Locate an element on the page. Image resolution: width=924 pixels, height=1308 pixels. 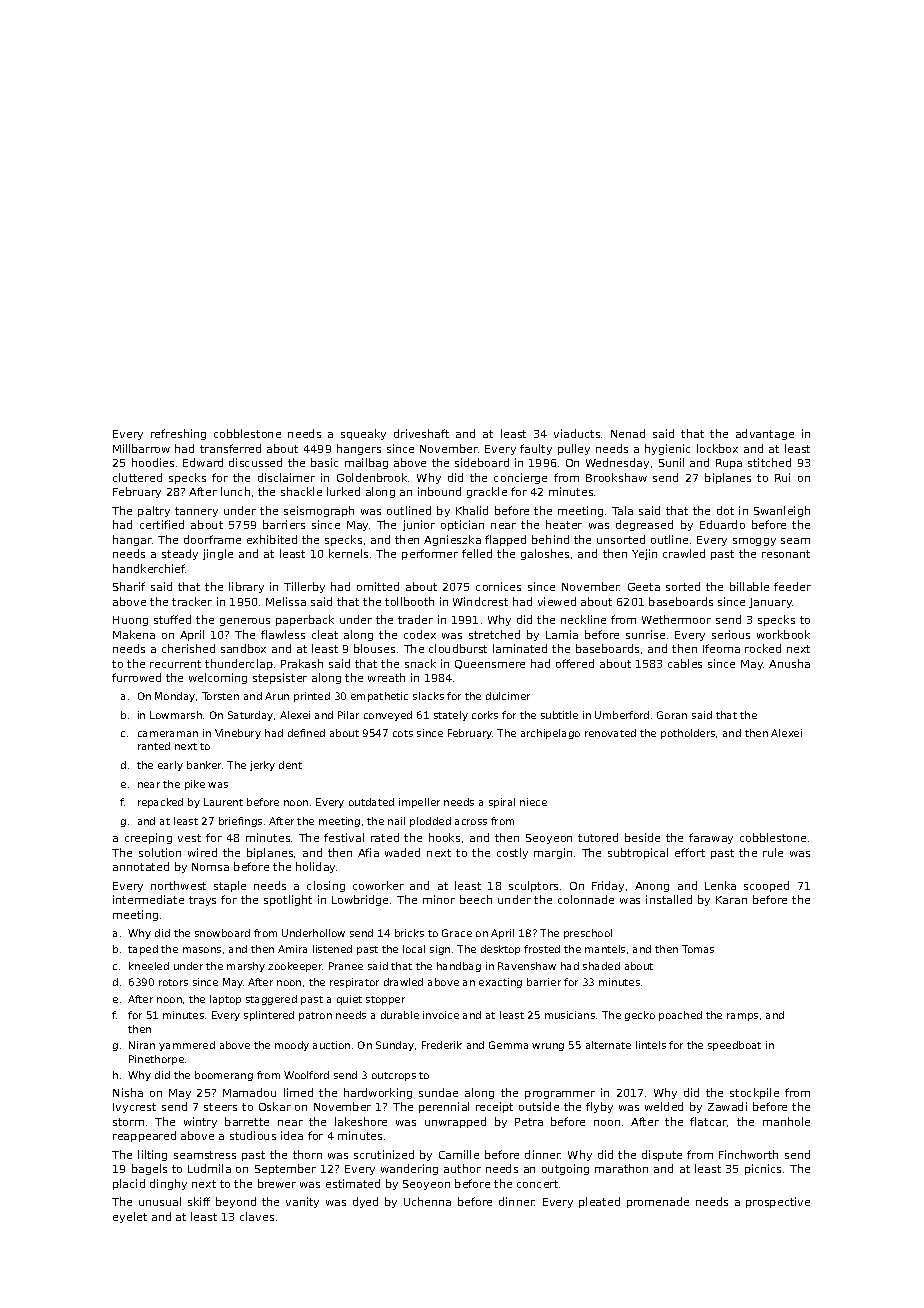
snowboard is located at coordinates (222, 933).
